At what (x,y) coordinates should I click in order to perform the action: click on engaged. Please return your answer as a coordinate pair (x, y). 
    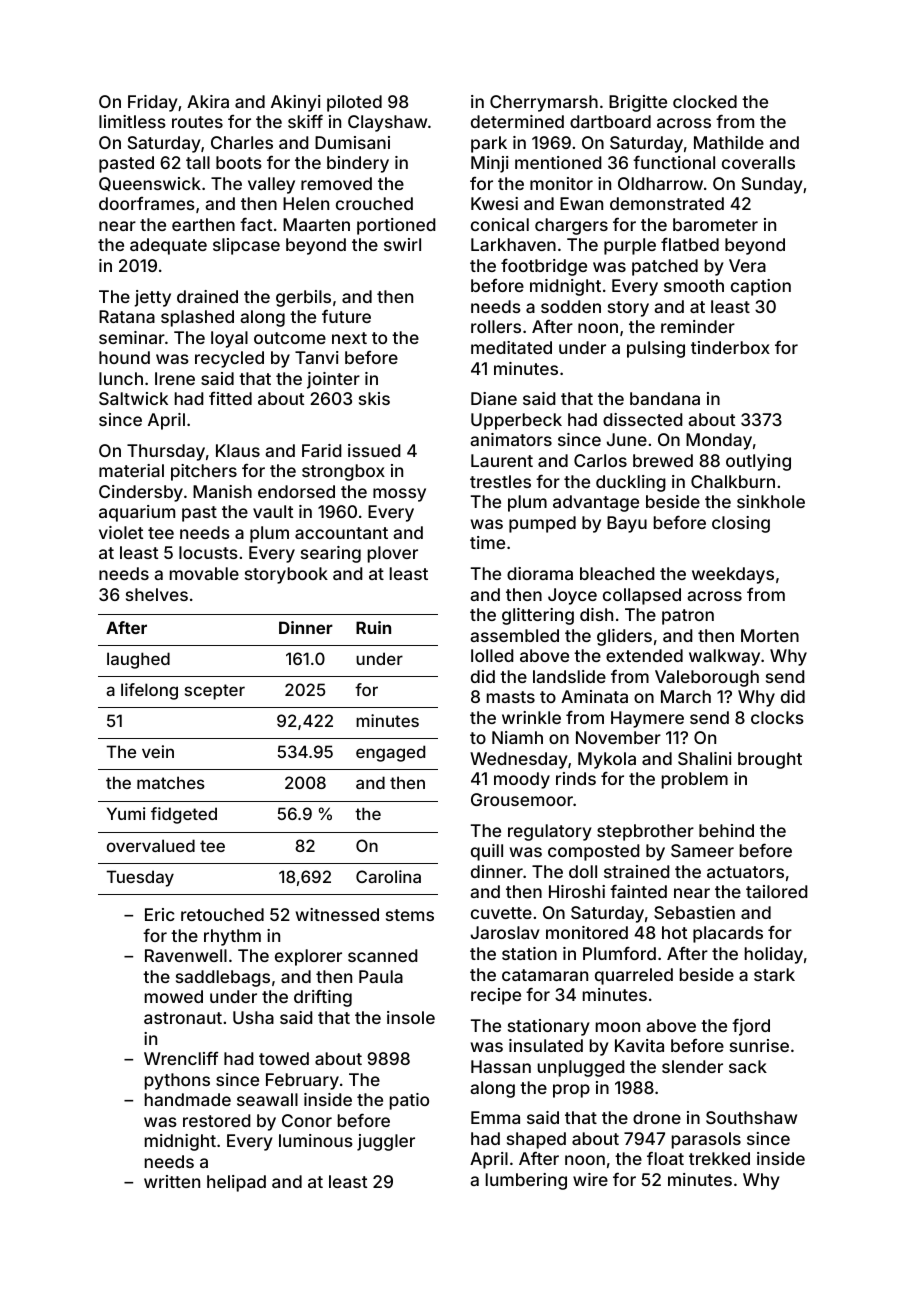
    Looking at the image, I should click on (390, 753).
